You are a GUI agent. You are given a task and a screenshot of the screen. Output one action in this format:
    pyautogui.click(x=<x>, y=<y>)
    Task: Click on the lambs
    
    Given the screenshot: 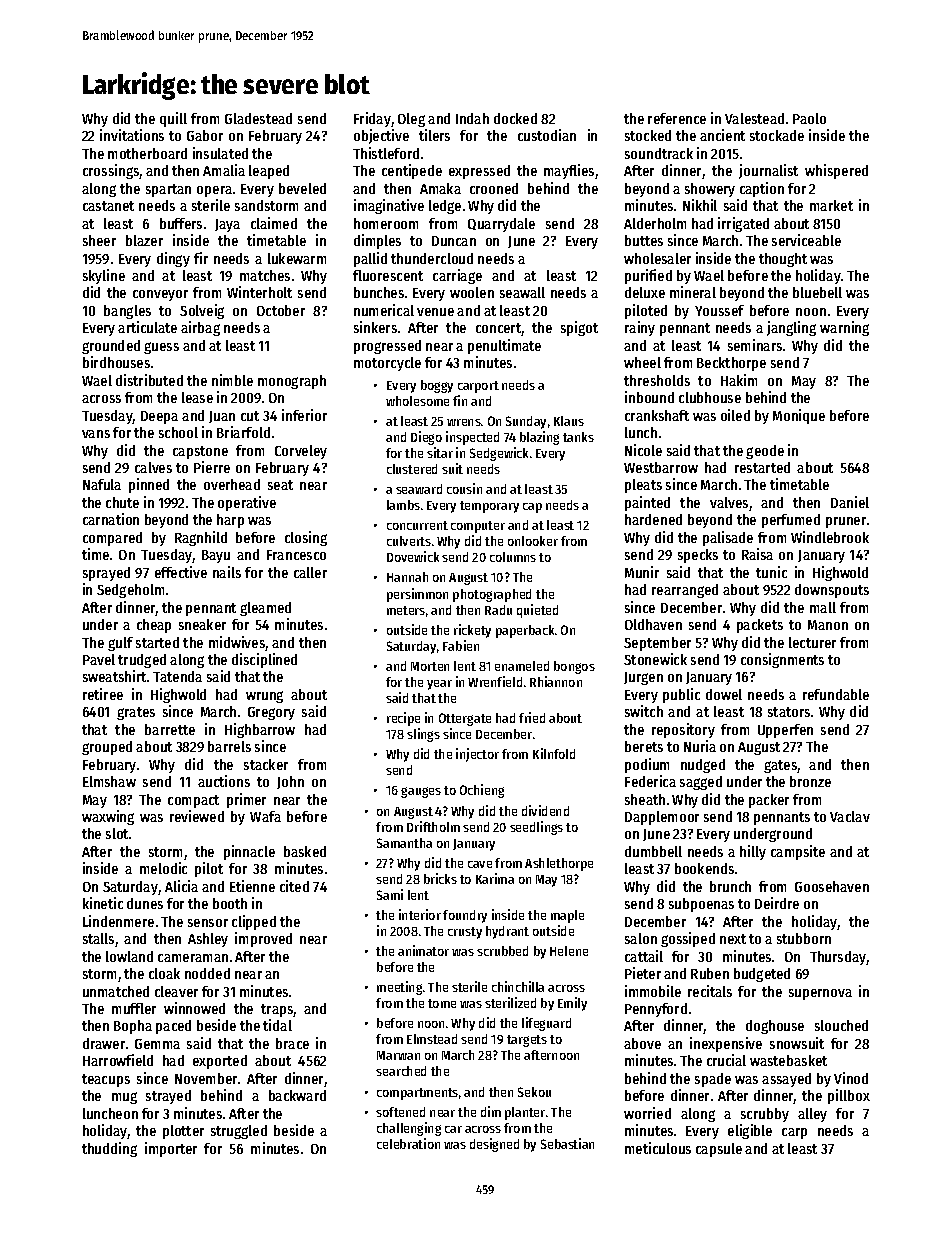 What is the action you would take?
    pyautogui.click(x=403, y=505)
